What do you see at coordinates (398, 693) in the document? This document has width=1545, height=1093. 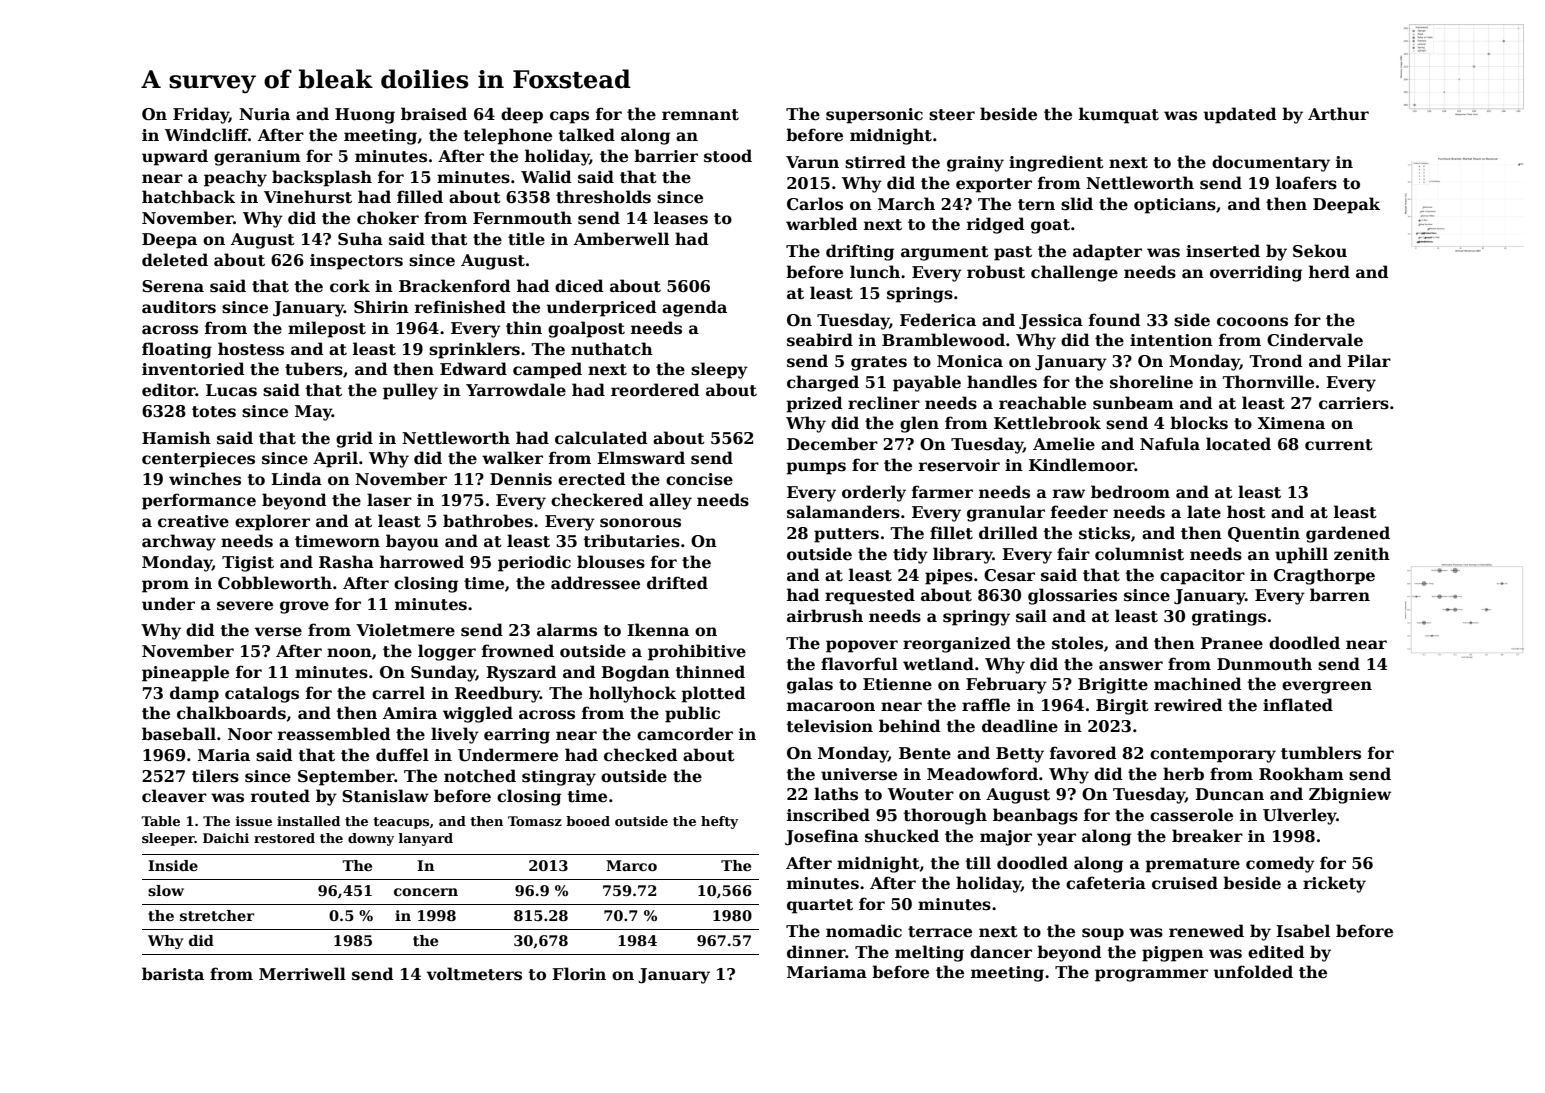 I see `carrel` at bounding box center [398, 693].
